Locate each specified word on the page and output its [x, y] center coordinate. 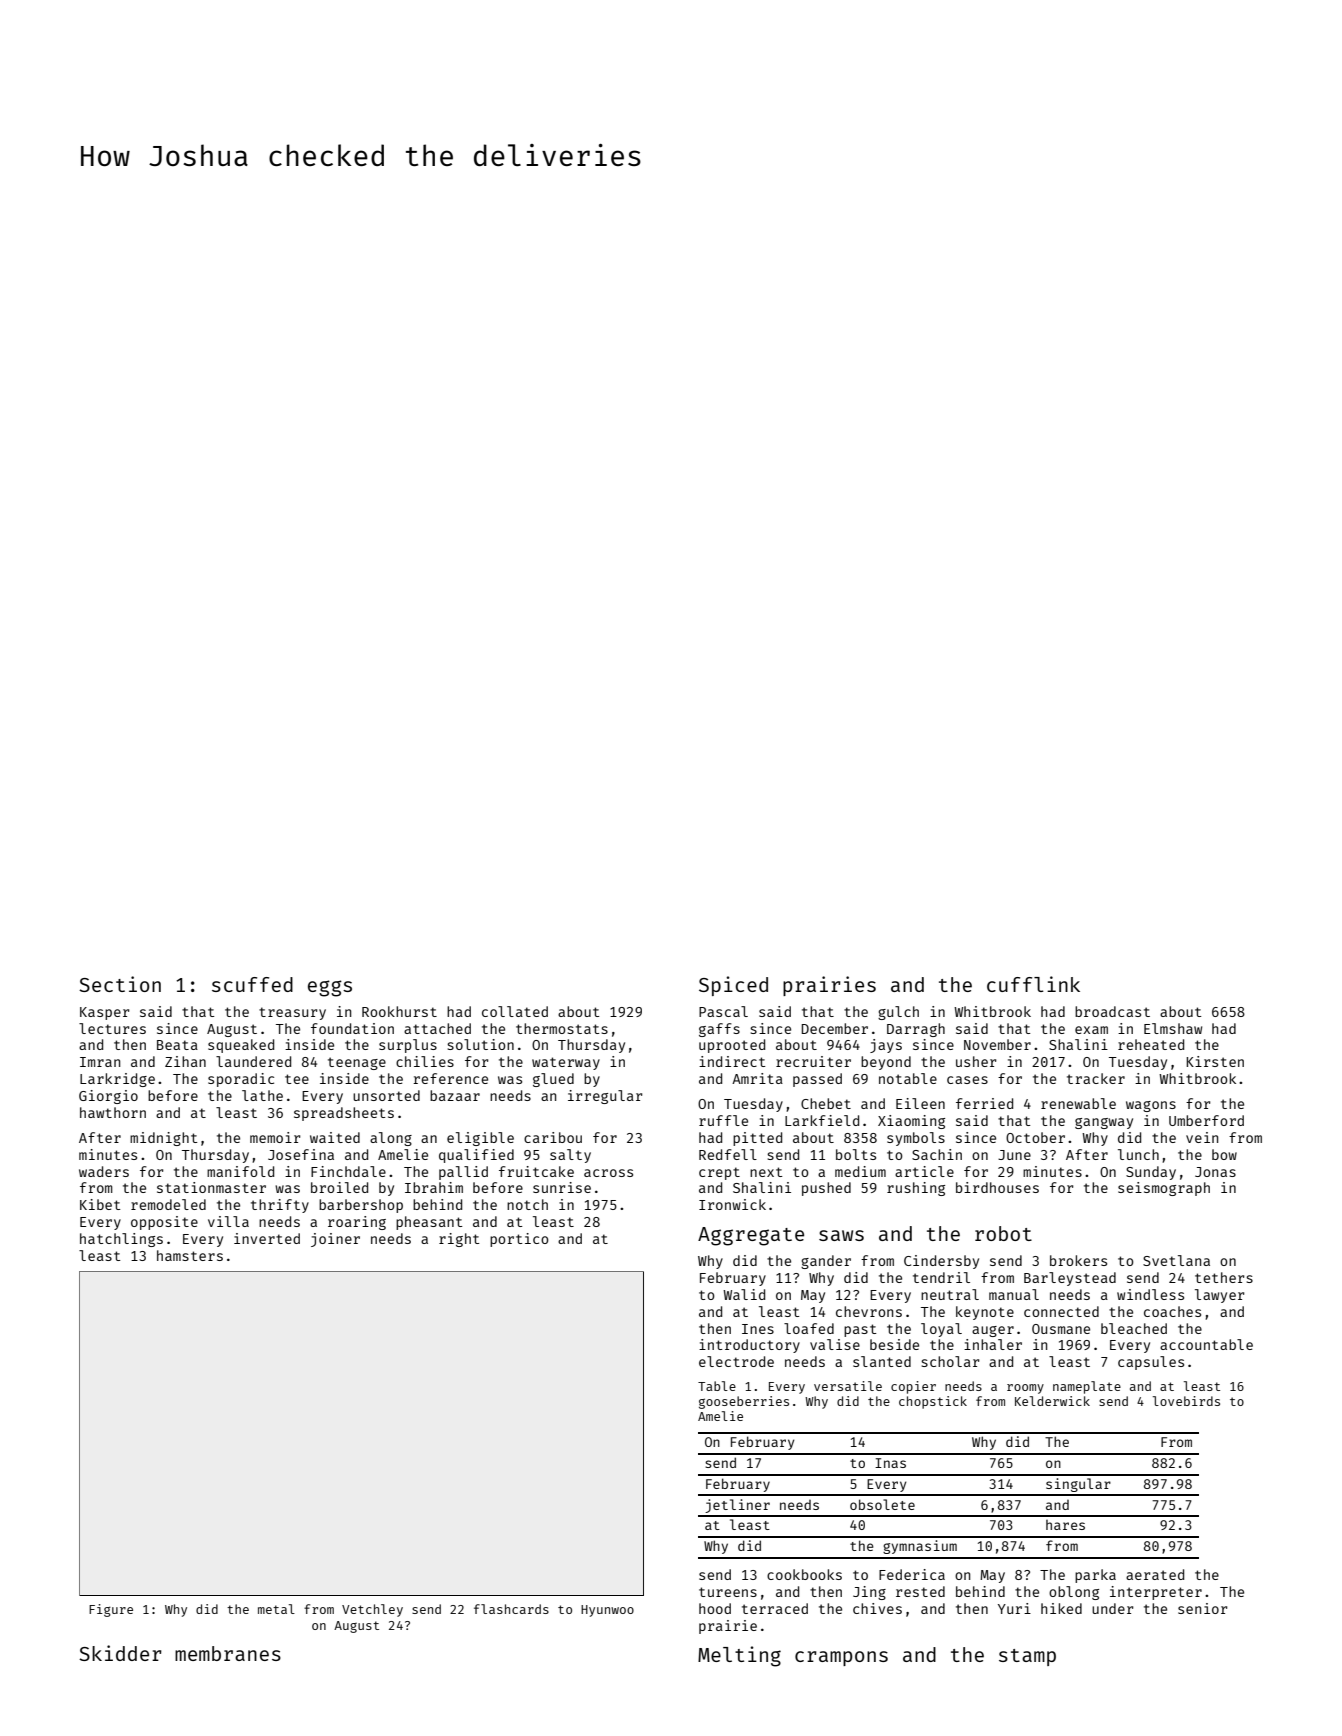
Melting [739, 1656]
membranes [228, 1653]
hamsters [190, 1255]
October [1035, 1137]
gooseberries [744, 1402]
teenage [357, 1063]
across [608, 1173]
